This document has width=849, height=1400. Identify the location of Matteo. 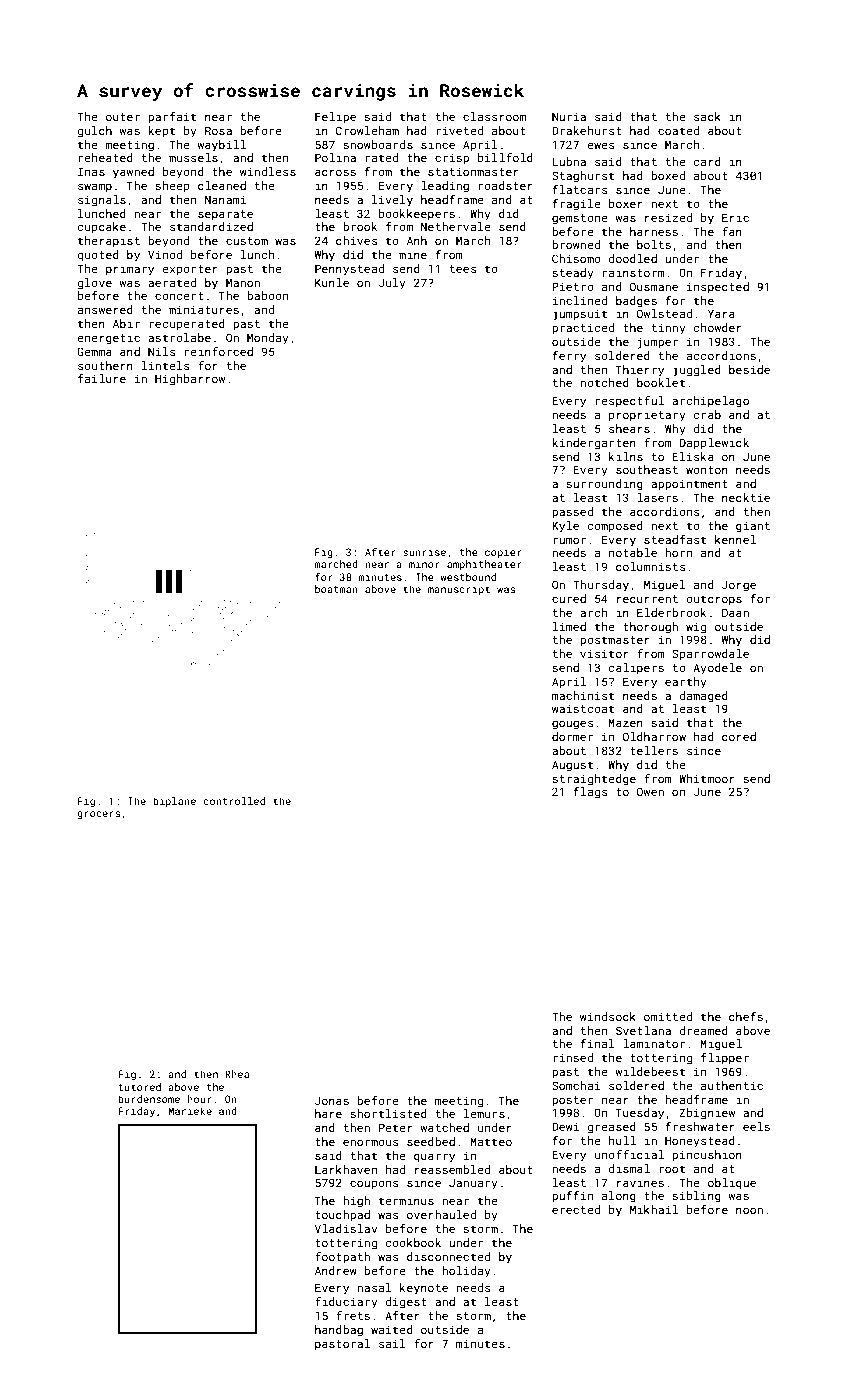
(491, 1141).
